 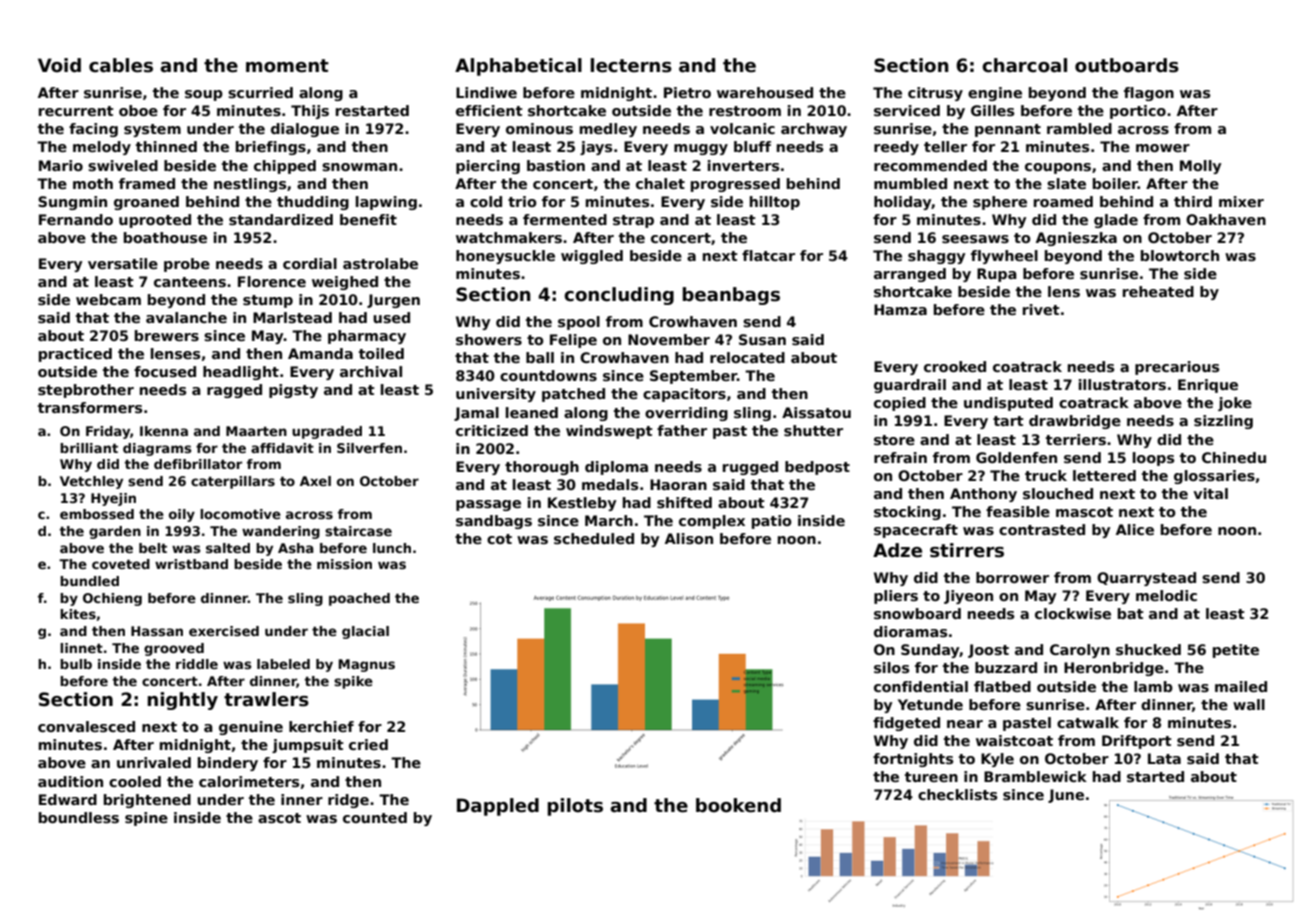 What do you see at coordinates (75, 355) in the screenshot?
I see `practiced` at bounding box center [75, 355].
